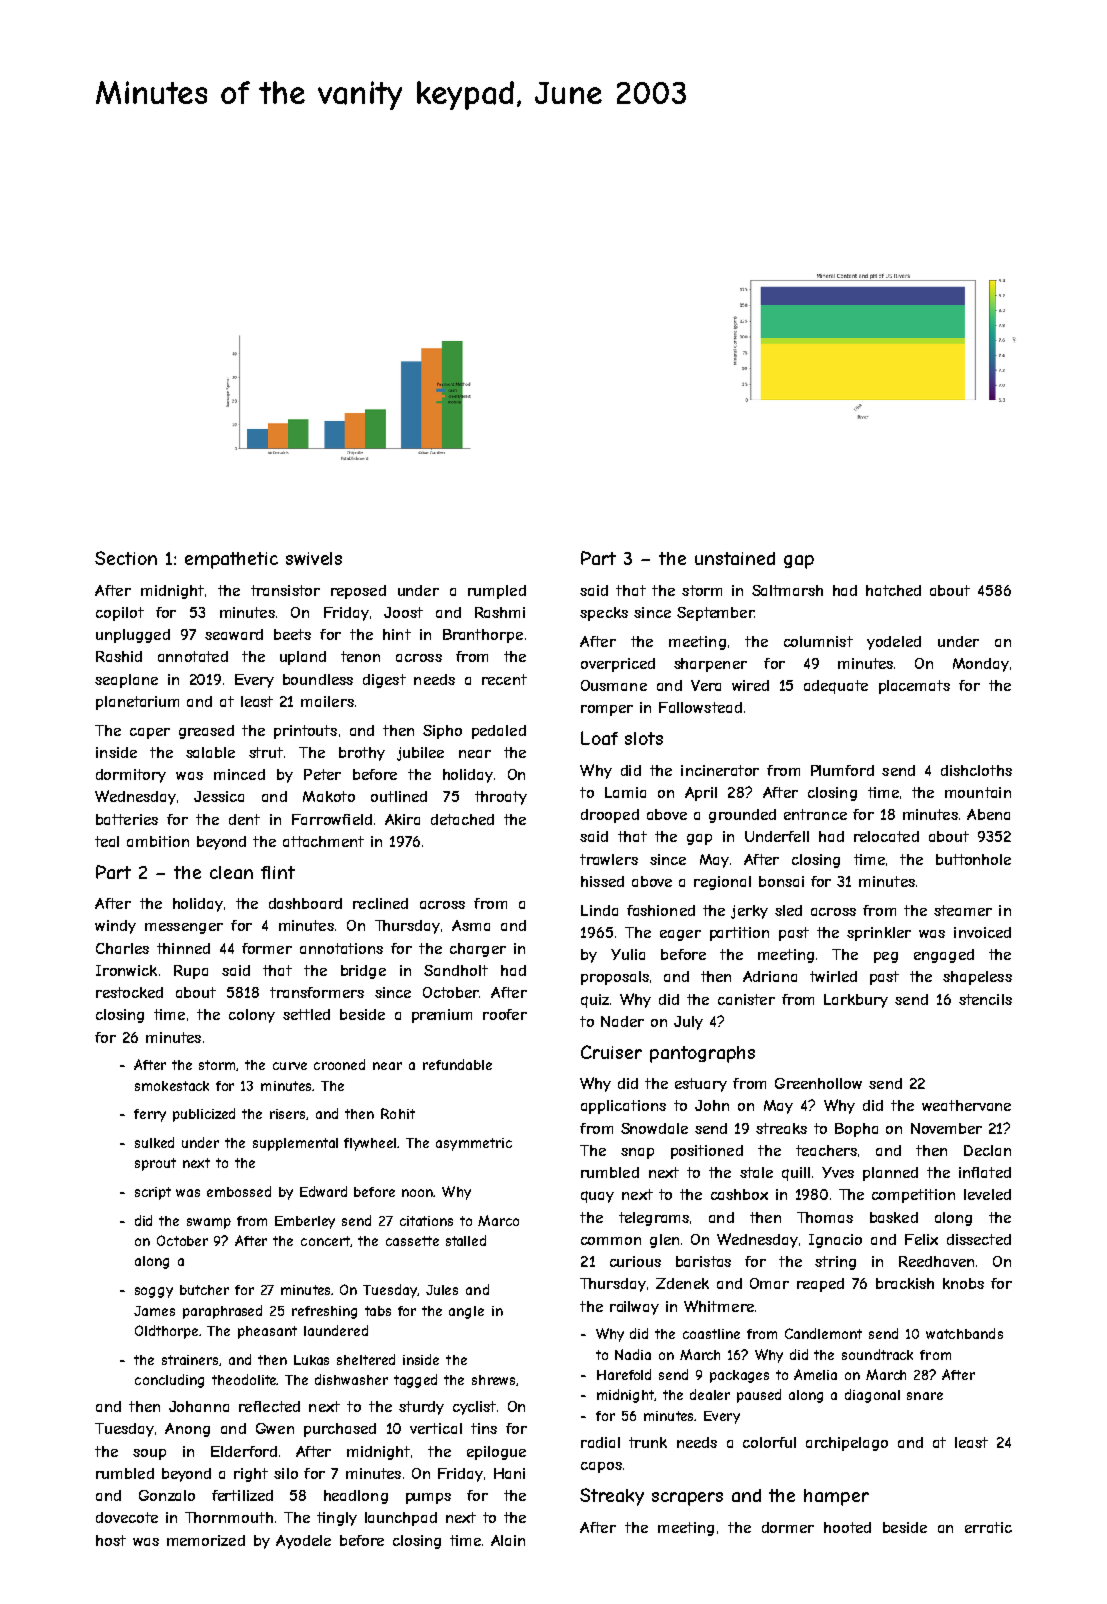 The image size is (1107, 1604). Describe the element at coordinates (363, 972) in the document. I see `bridge` at that location.
